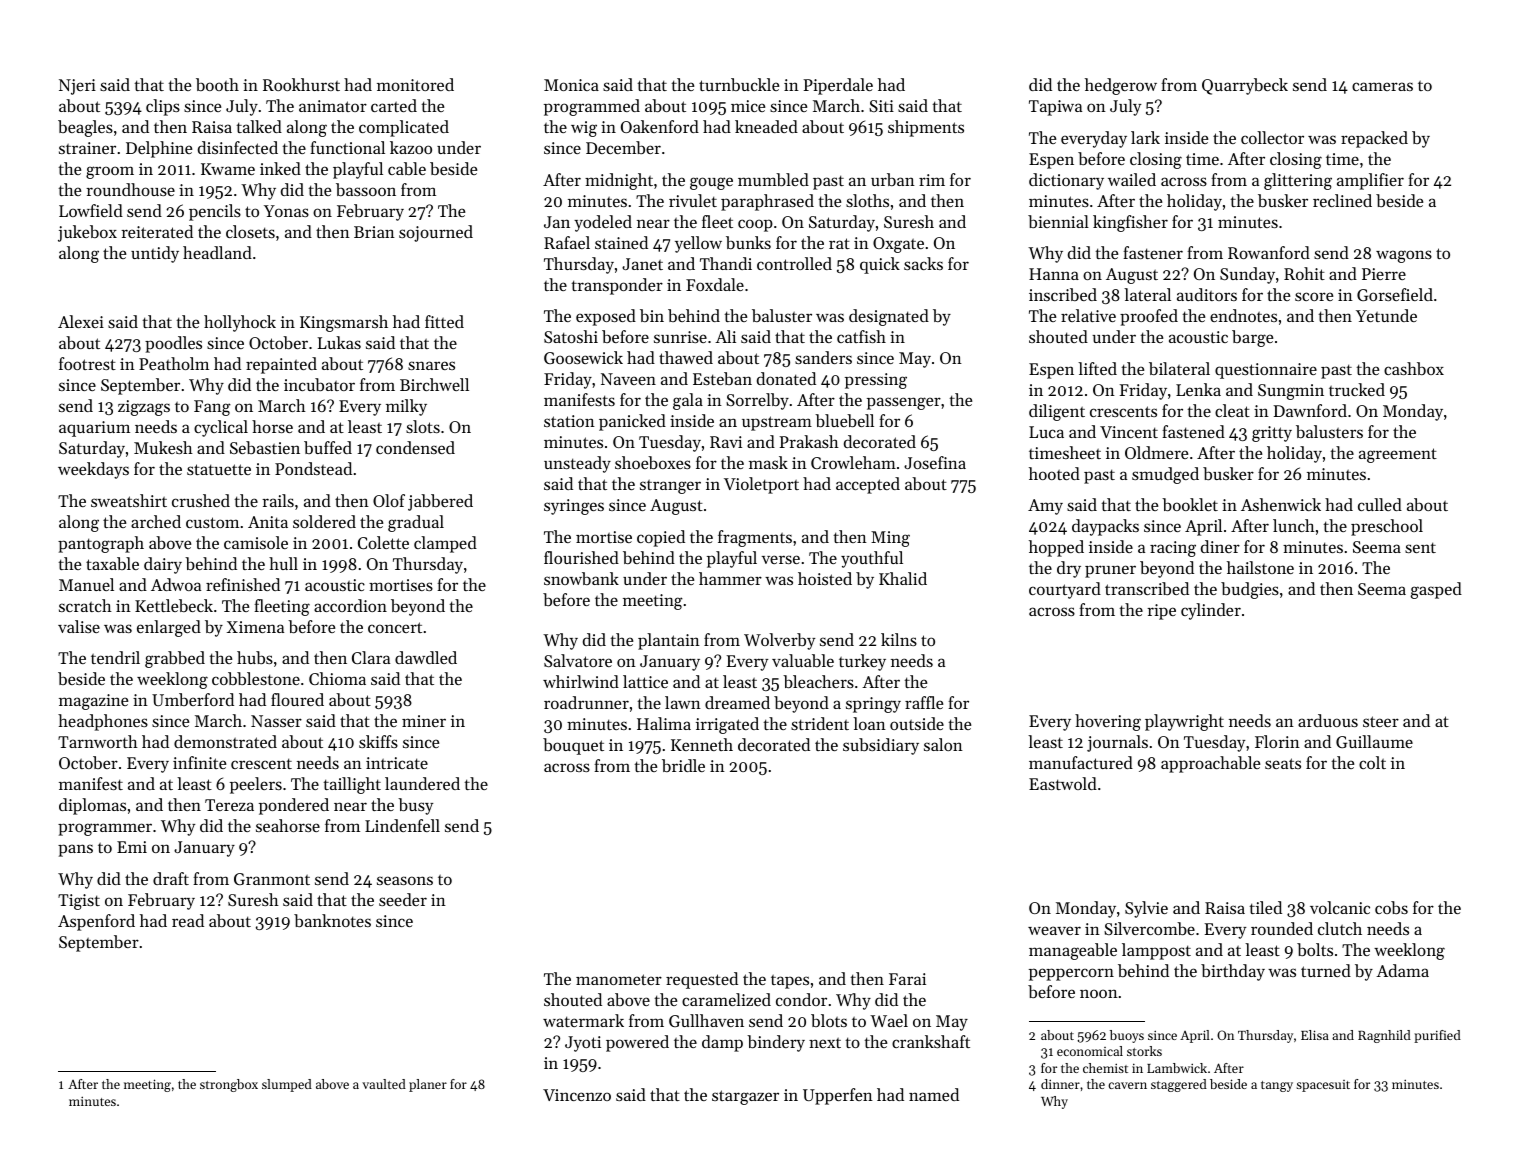  Describe the element at coordinates (163, 107) in the image. I see `clips` at that location.
